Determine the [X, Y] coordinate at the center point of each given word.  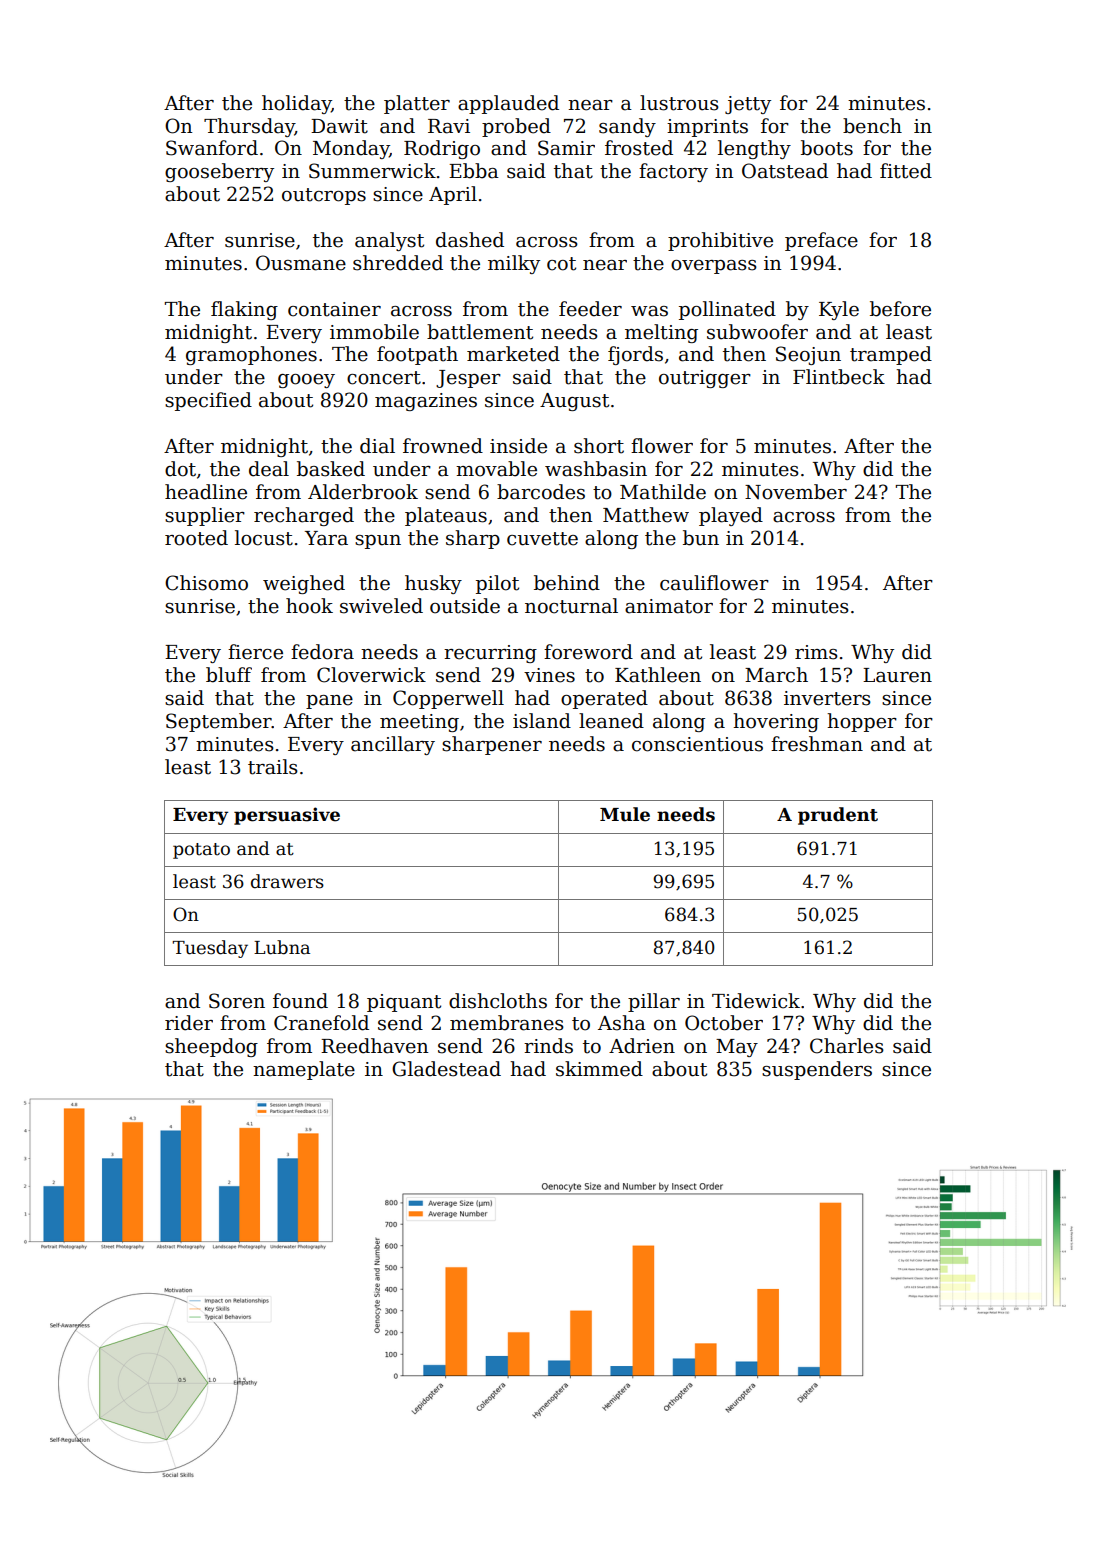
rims [816, 652]
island [542, 721]
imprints [707, 128]
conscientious [697, 744]
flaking [244, 310]
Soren [237, 1001]
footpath [417, 355]
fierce [255, 652]
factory [673, 172]
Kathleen [658, 675]
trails [273, 767]
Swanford [212, 148]
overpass [714, 267]
